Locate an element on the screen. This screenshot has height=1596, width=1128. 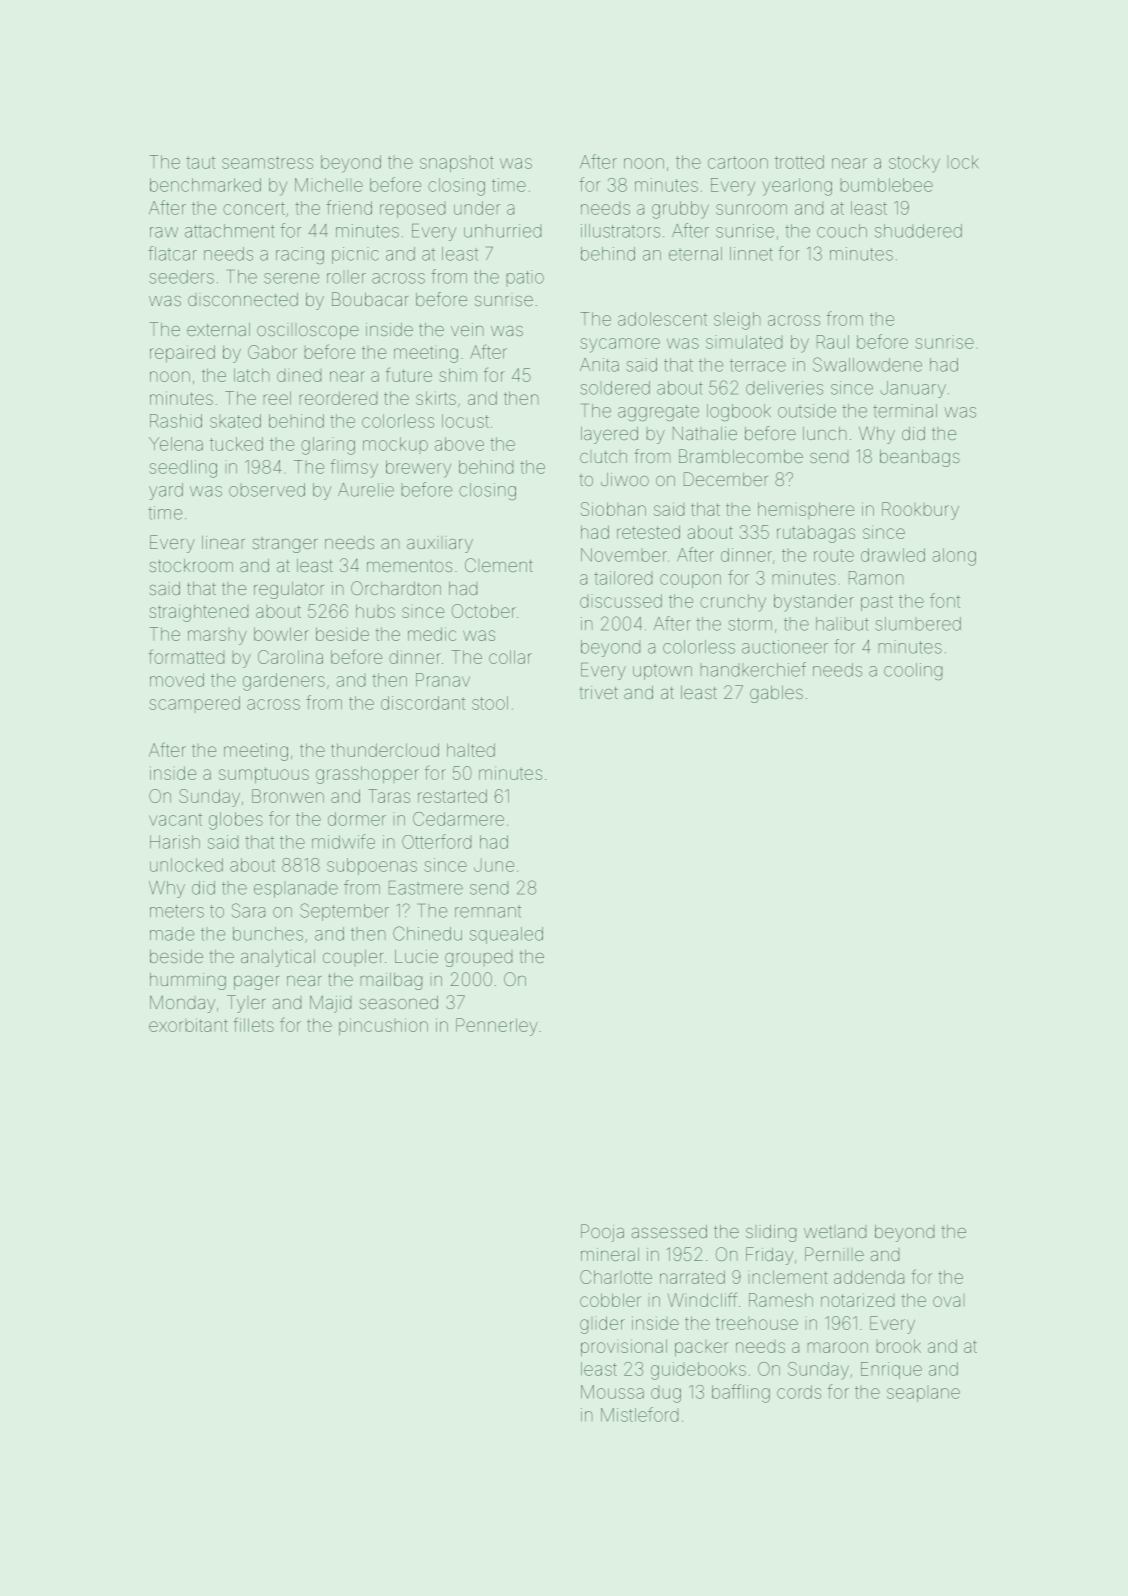
cords is located at coordinates (799, 1392).
